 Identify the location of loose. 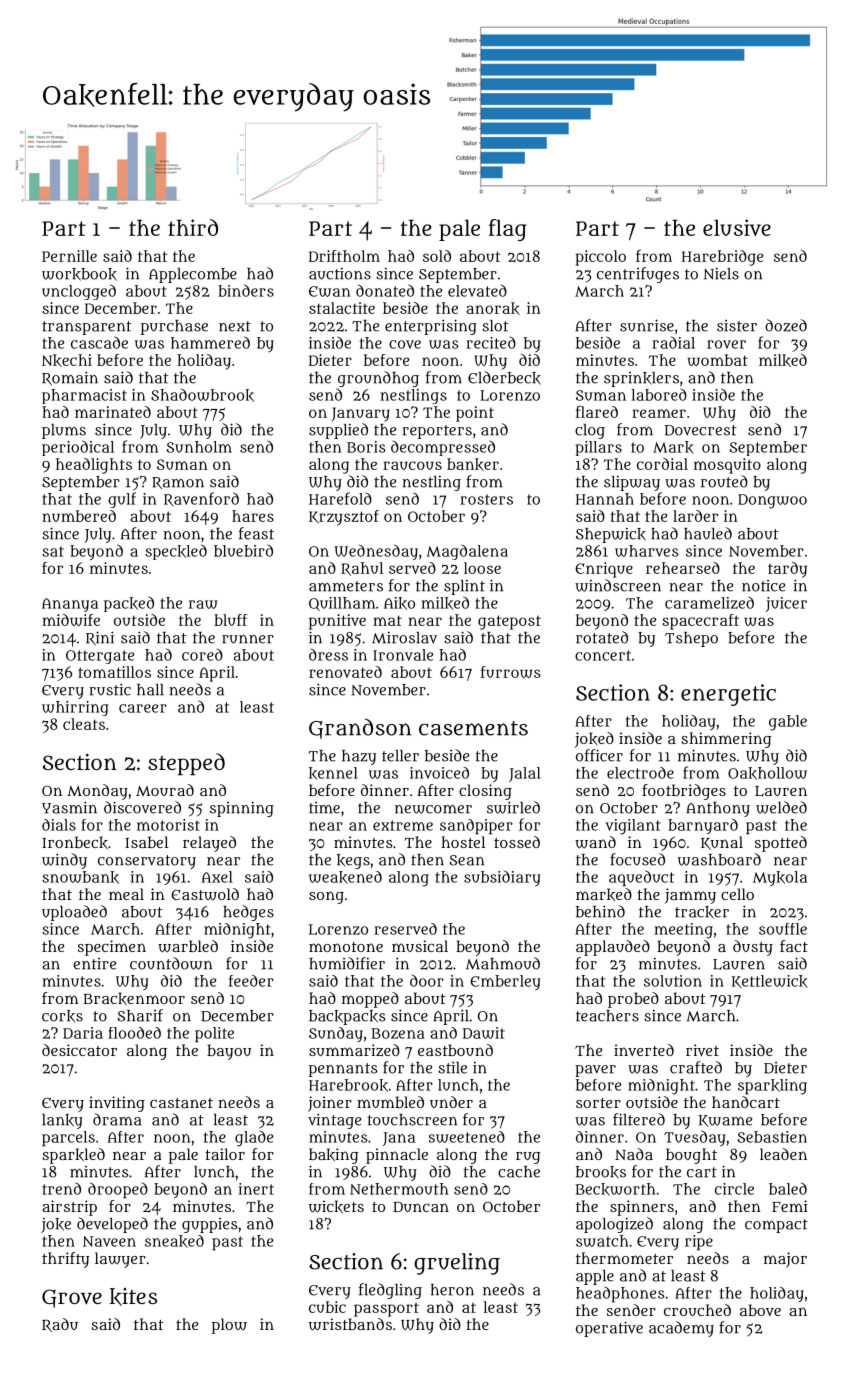
(482, 568).
